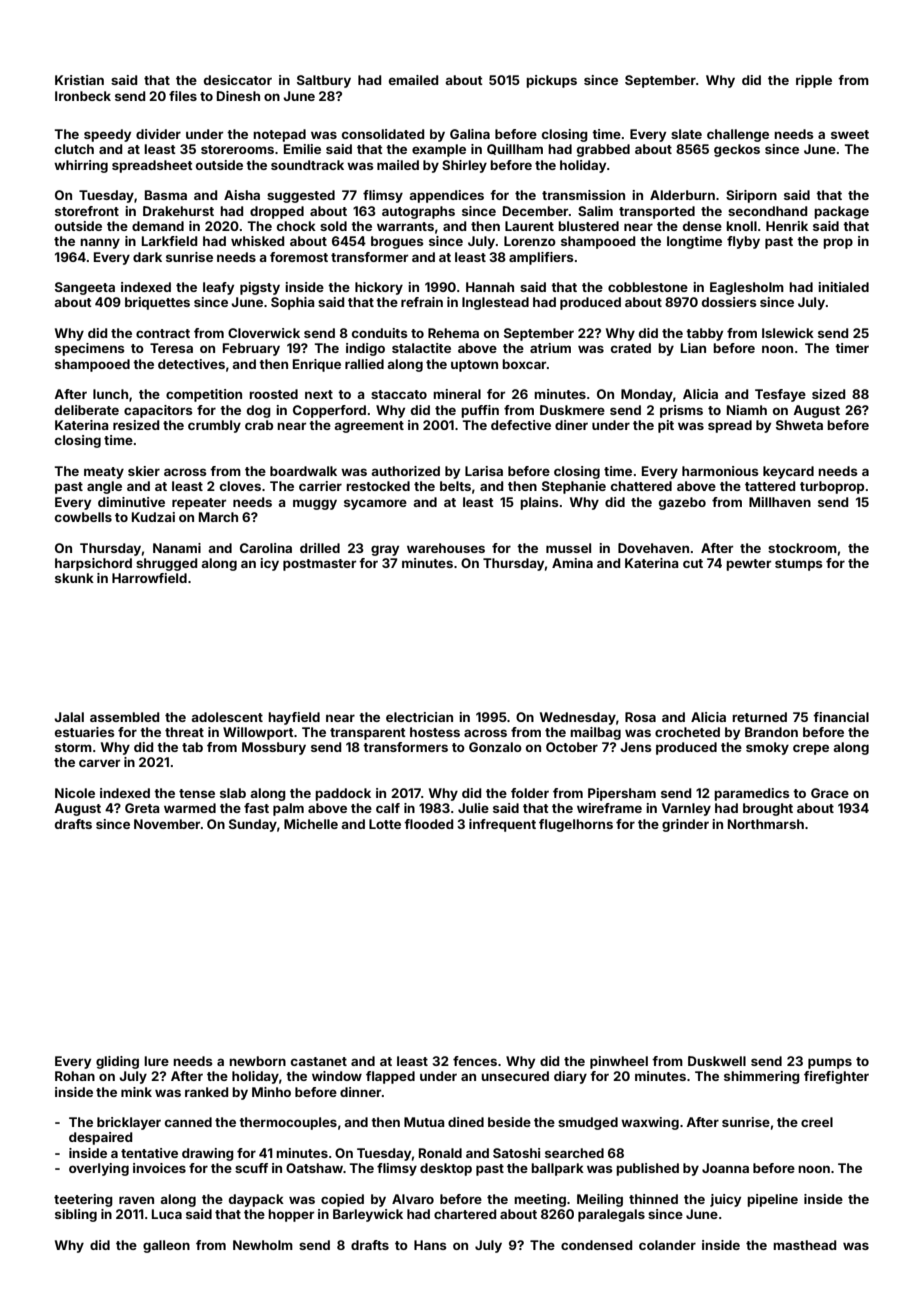  What do you see at coordinates (551, 81) in the screenshot?
I see `pickups` at bounding box center [551, 81].
